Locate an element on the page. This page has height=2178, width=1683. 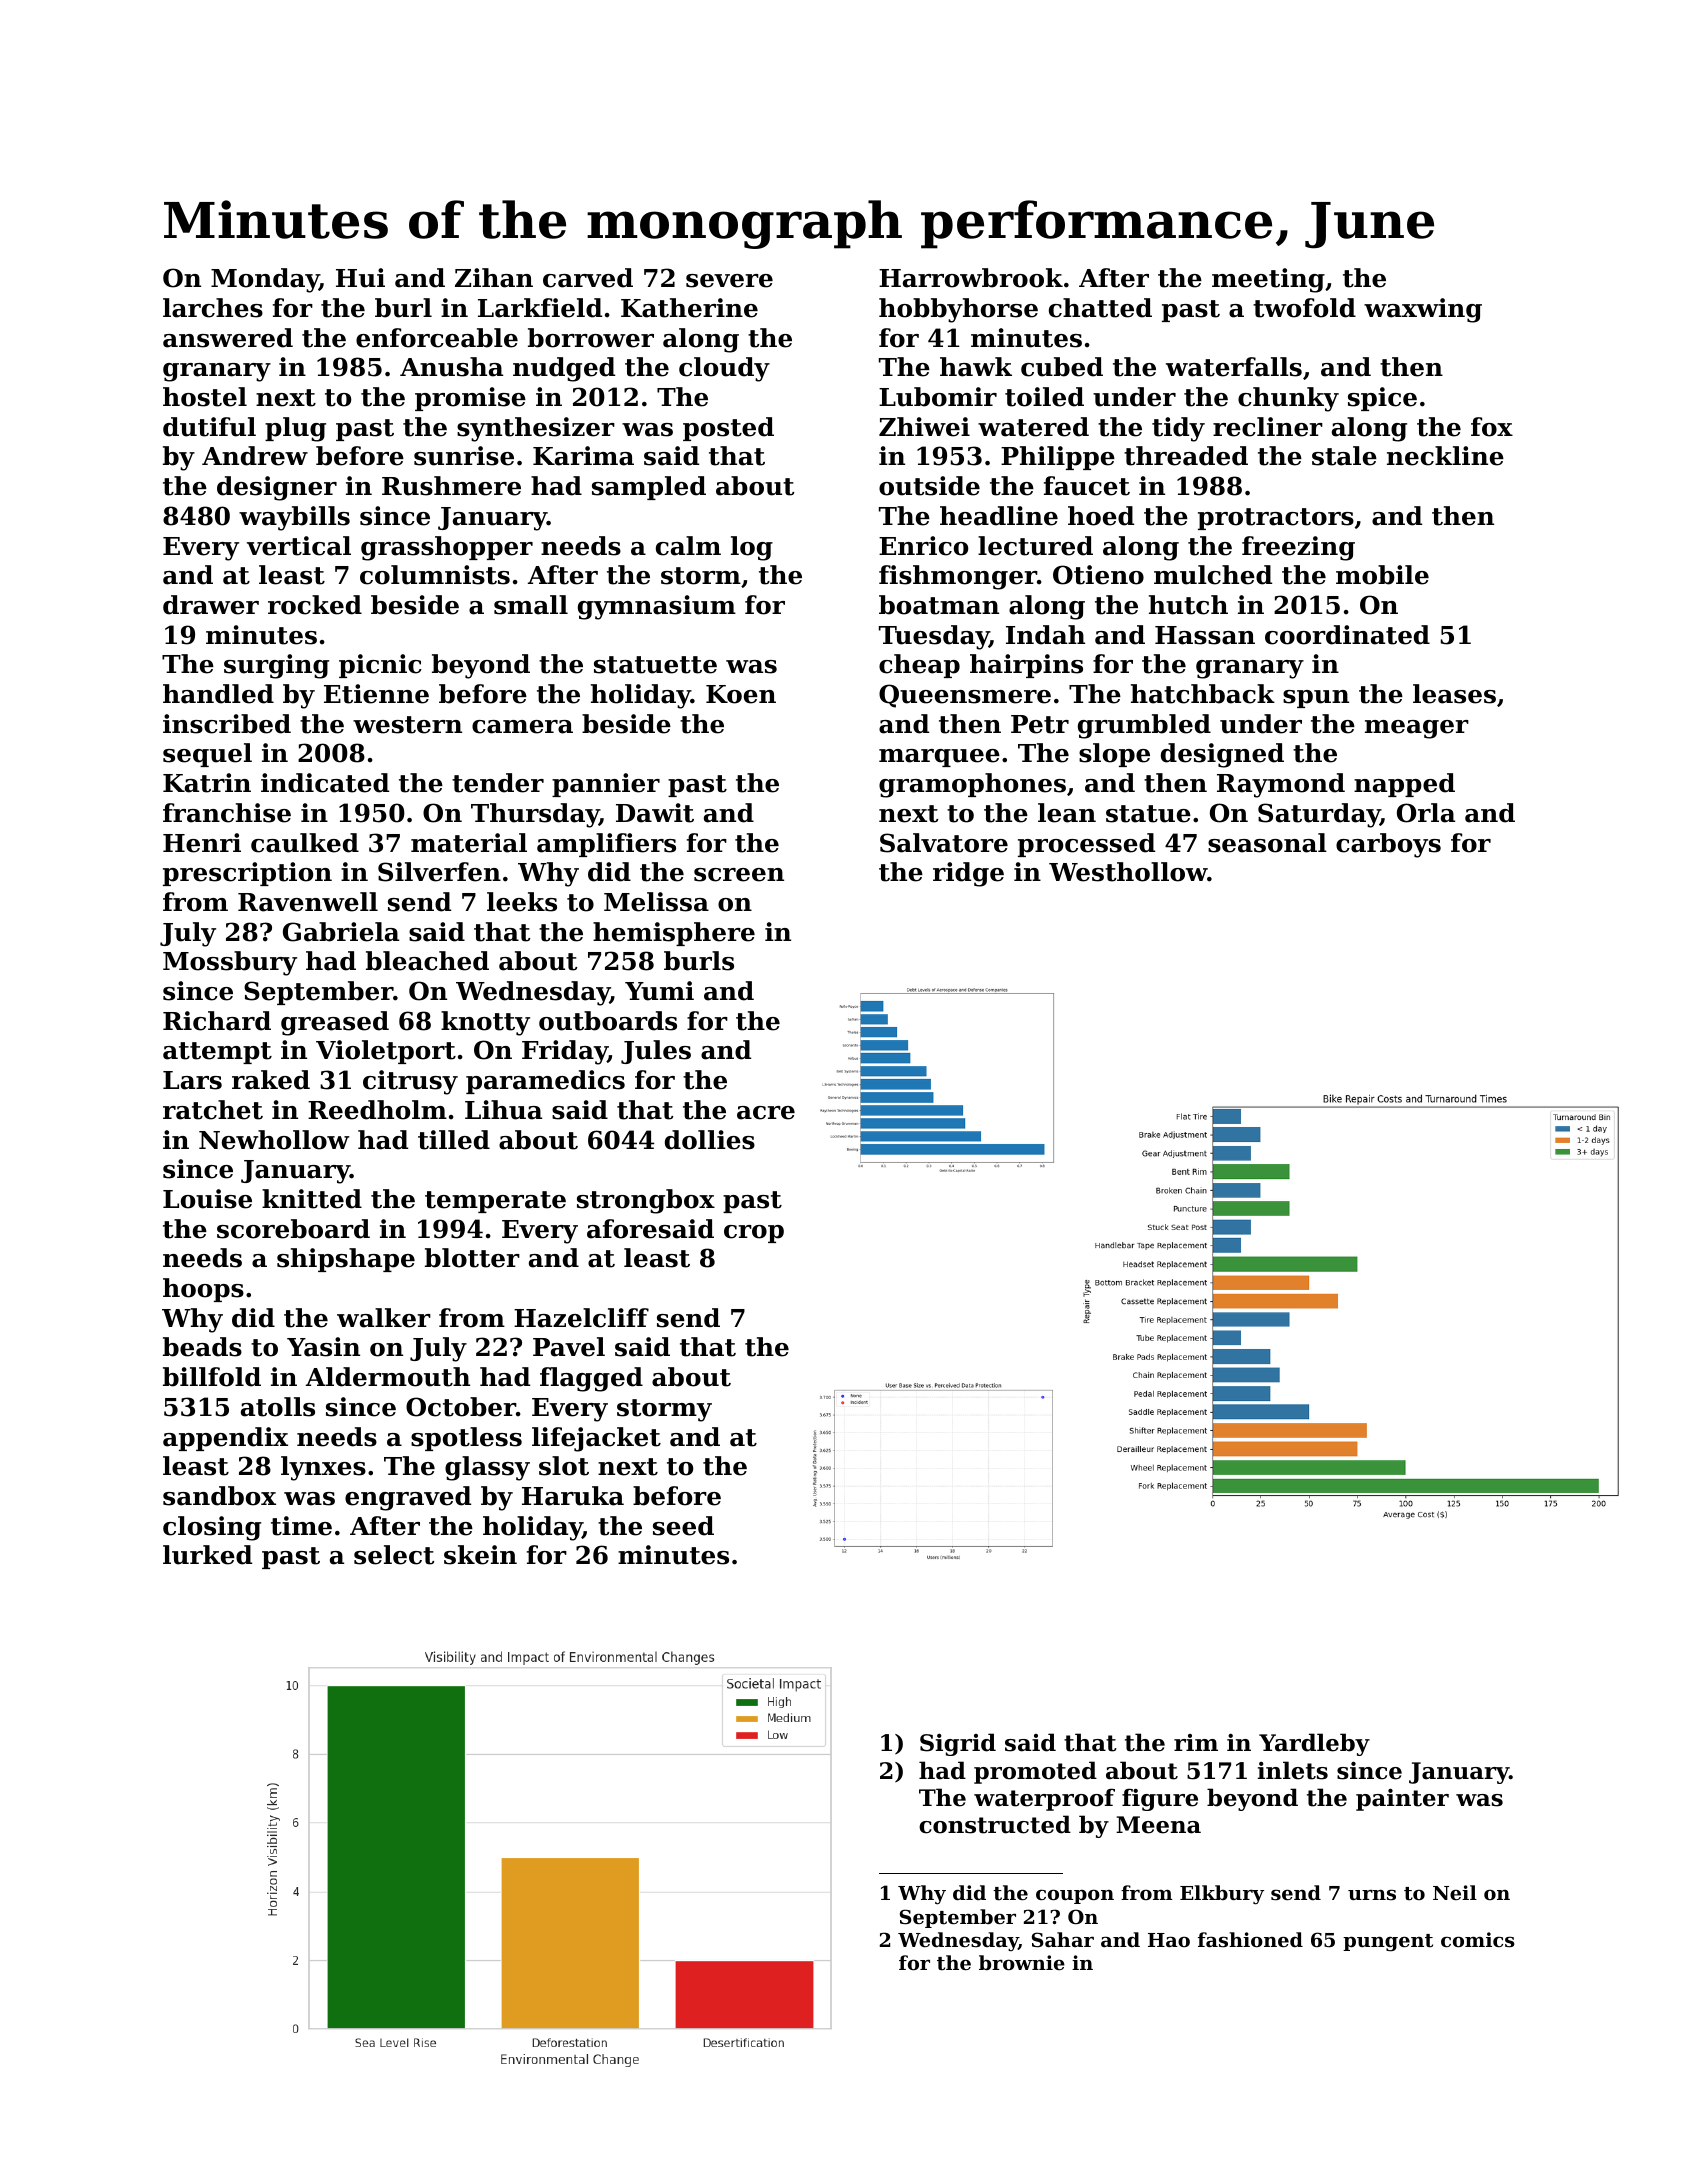
Yardleby is located at coordinates (1314, 1744).
